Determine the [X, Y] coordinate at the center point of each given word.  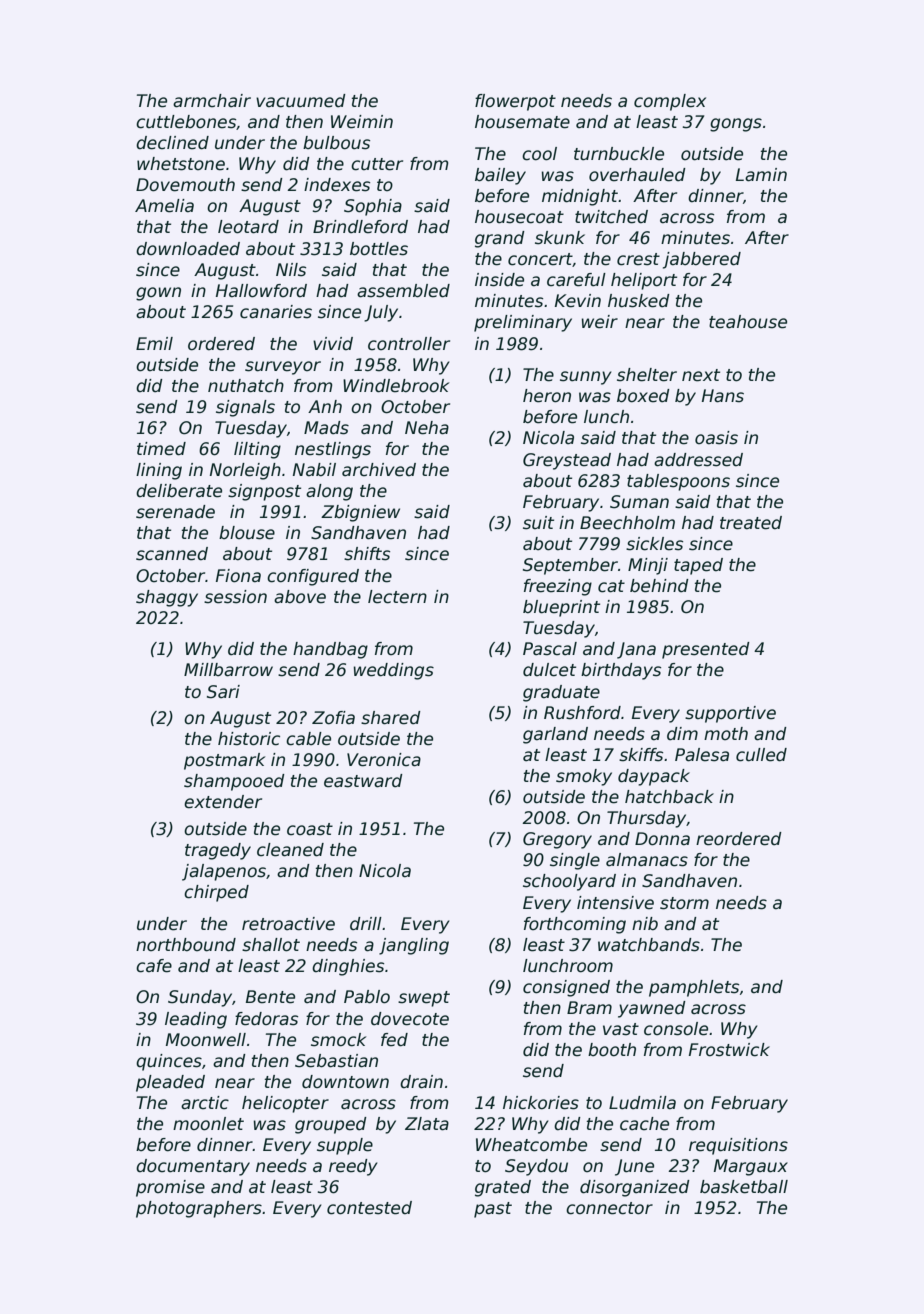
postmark [224, 761]
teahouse [748, 322]
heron [547, 396]
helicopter [285, 1104]
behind [659, 586]
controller [409, 344]
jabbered [702, 260]
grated [503, 1188]
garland [555, 735]
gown [158, 294]
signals [245, 408]
